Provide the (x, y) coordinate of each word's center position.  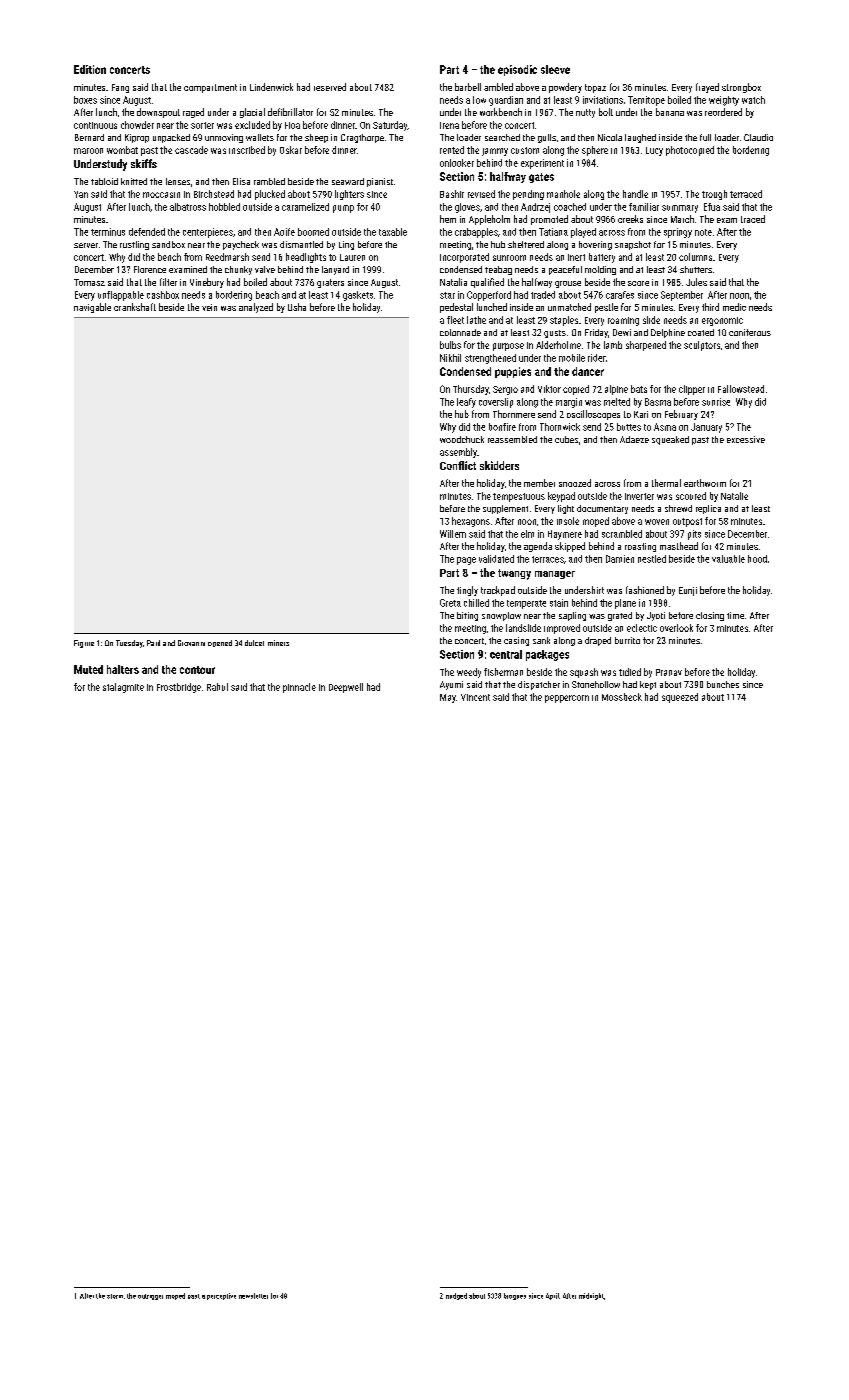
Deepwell (346, 688)
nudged (456, 1296)
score (638, 283)
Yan (81, 194)
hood (757, 559)
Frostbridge (179, 688)
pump (343, 209)
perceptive (221, 1296)
